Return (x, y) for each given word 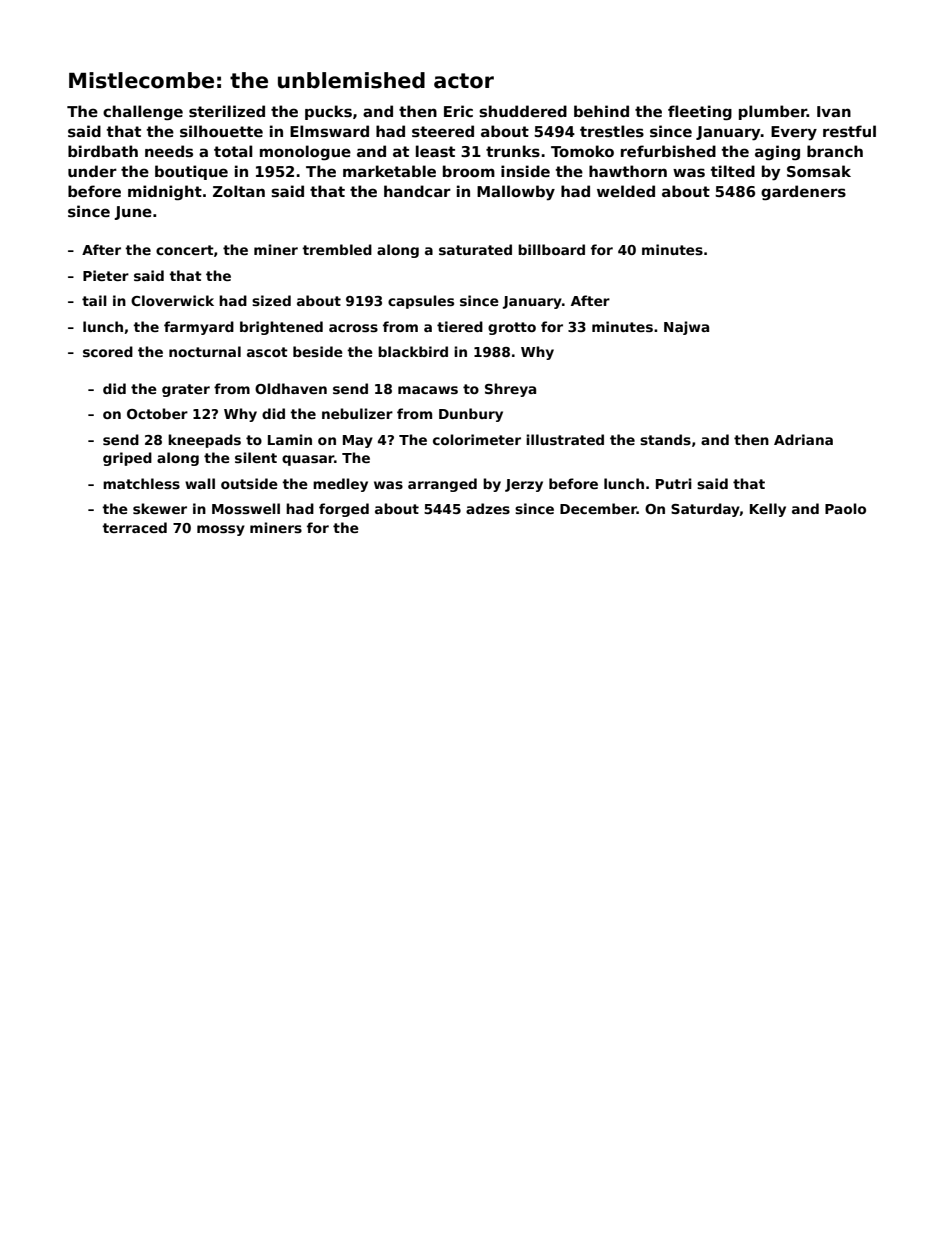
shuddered (523, 111)
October (157, 413)
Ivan (834, 111)
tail (94, 300)
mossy (221, 530)
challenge (143, 113)
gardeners (803, 193)
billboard (551, 249)
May (358, 441)
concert (185, 250)
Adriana (803, 439)
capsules (421, 302)
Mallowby (516, 192)
